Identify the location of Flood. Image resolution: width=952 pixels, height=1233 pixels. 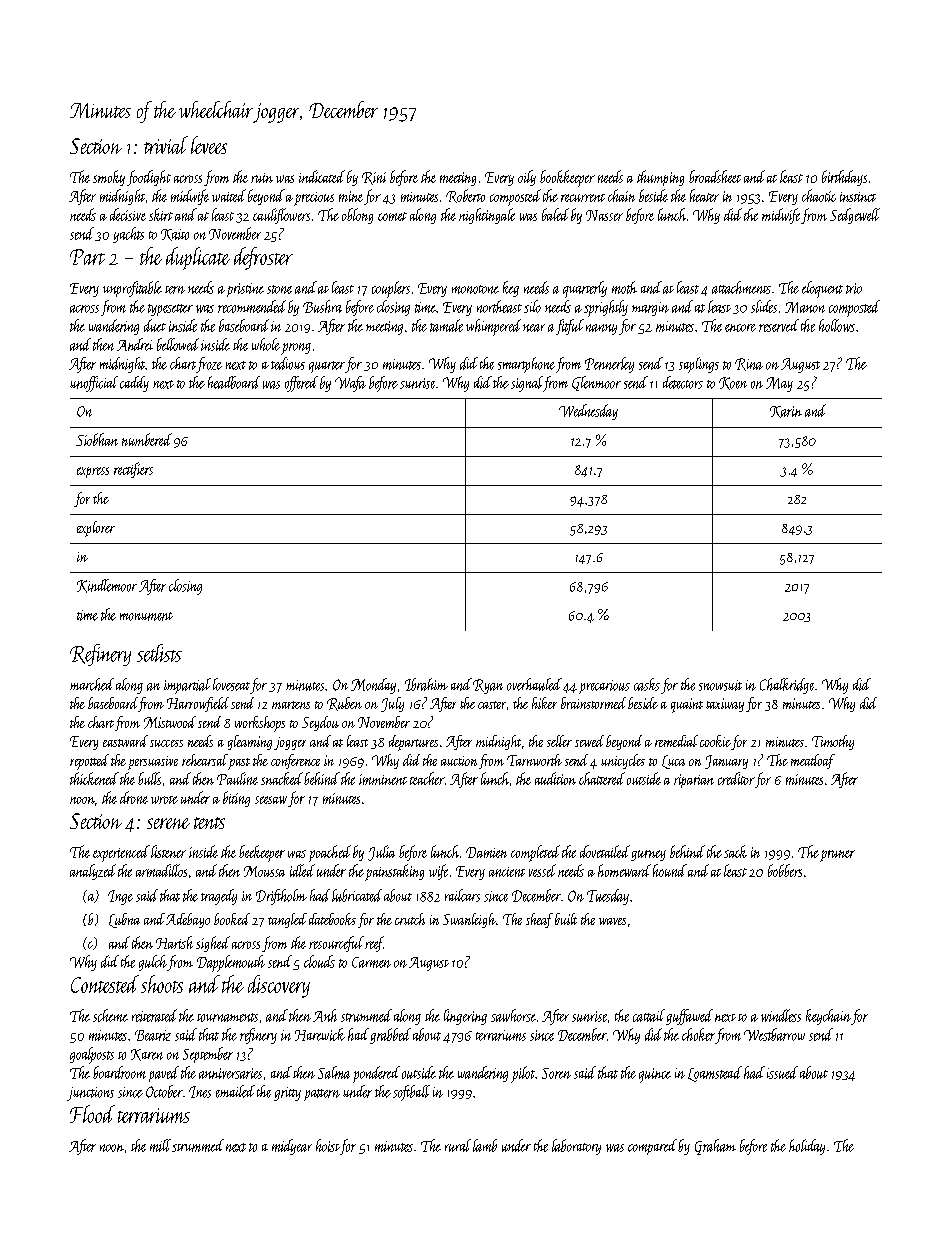
(92, 1114).
